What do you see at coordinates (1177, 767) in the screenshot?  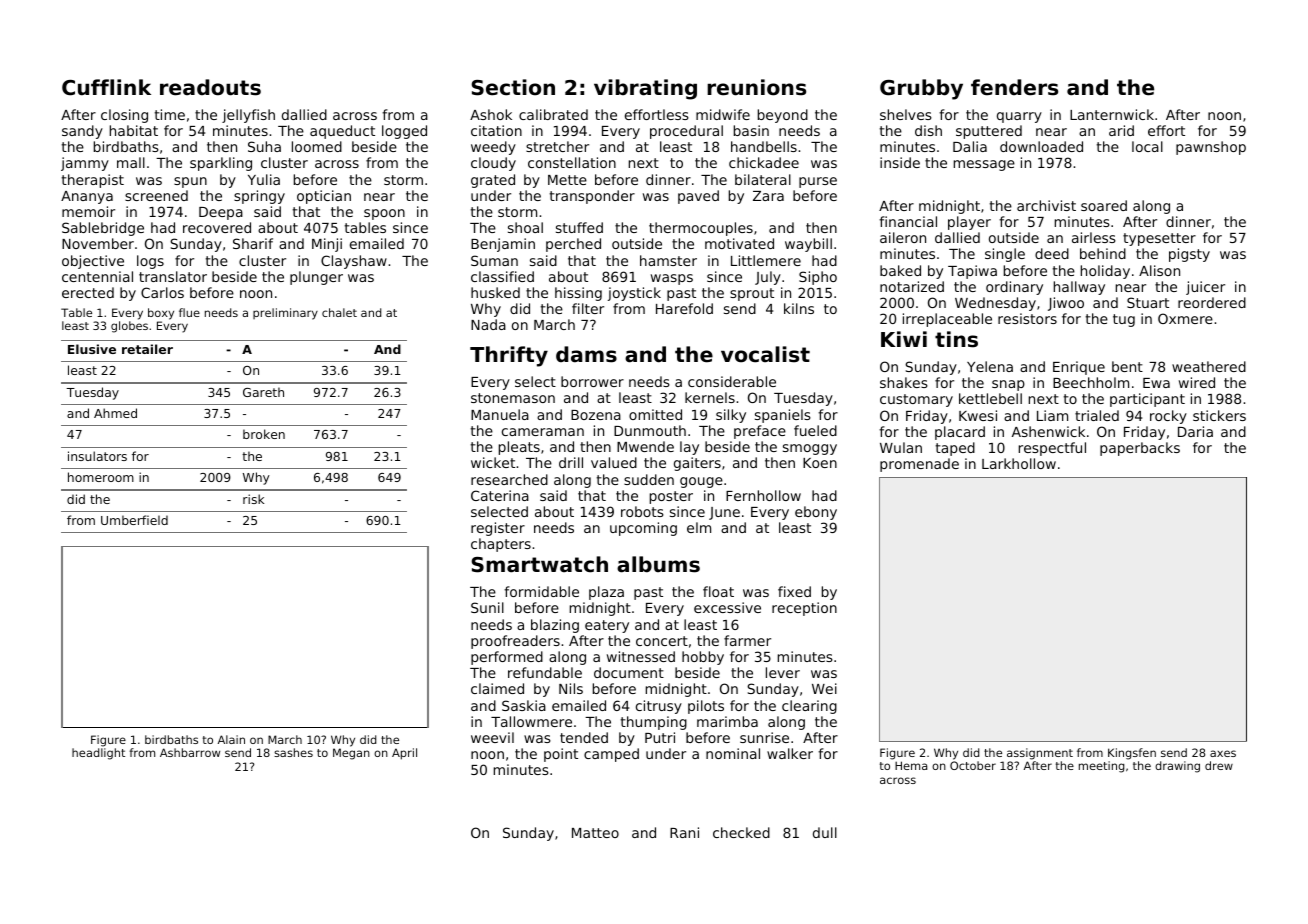 I see `drawing` at bounding box center [1177, 767].
